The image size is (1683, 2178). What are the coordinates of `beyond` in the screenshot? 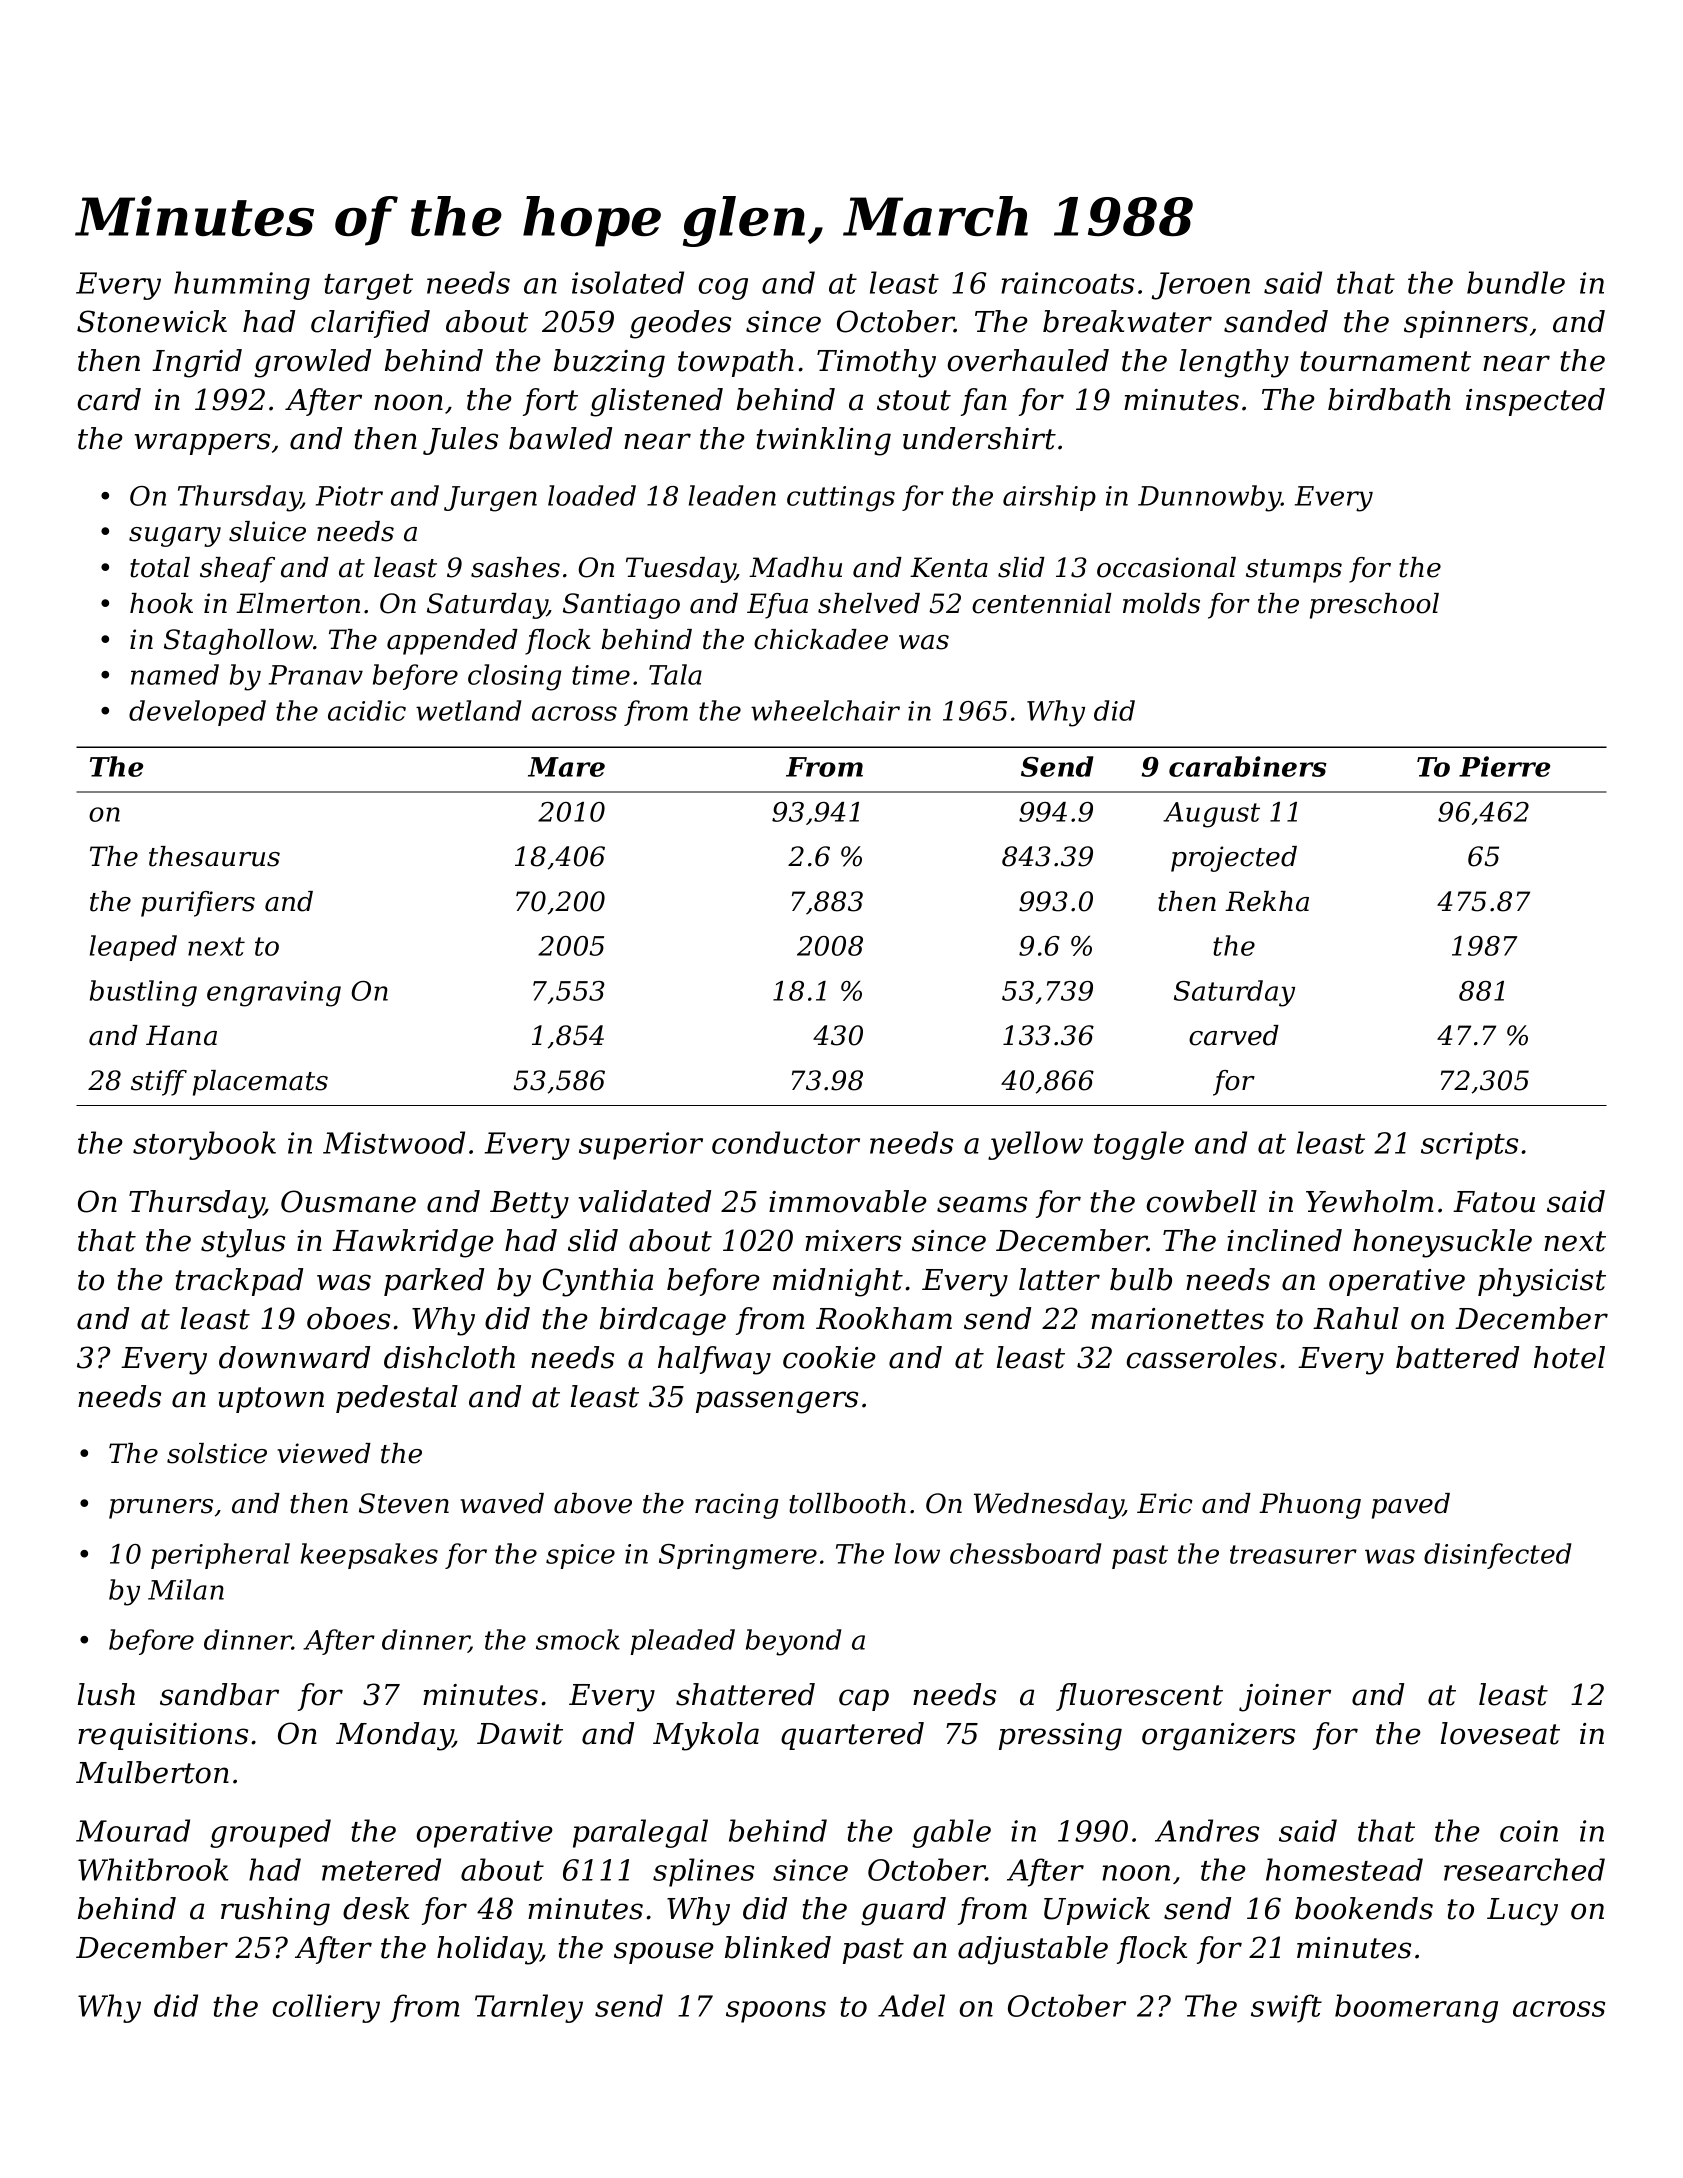 It's located at (794, 1642).
